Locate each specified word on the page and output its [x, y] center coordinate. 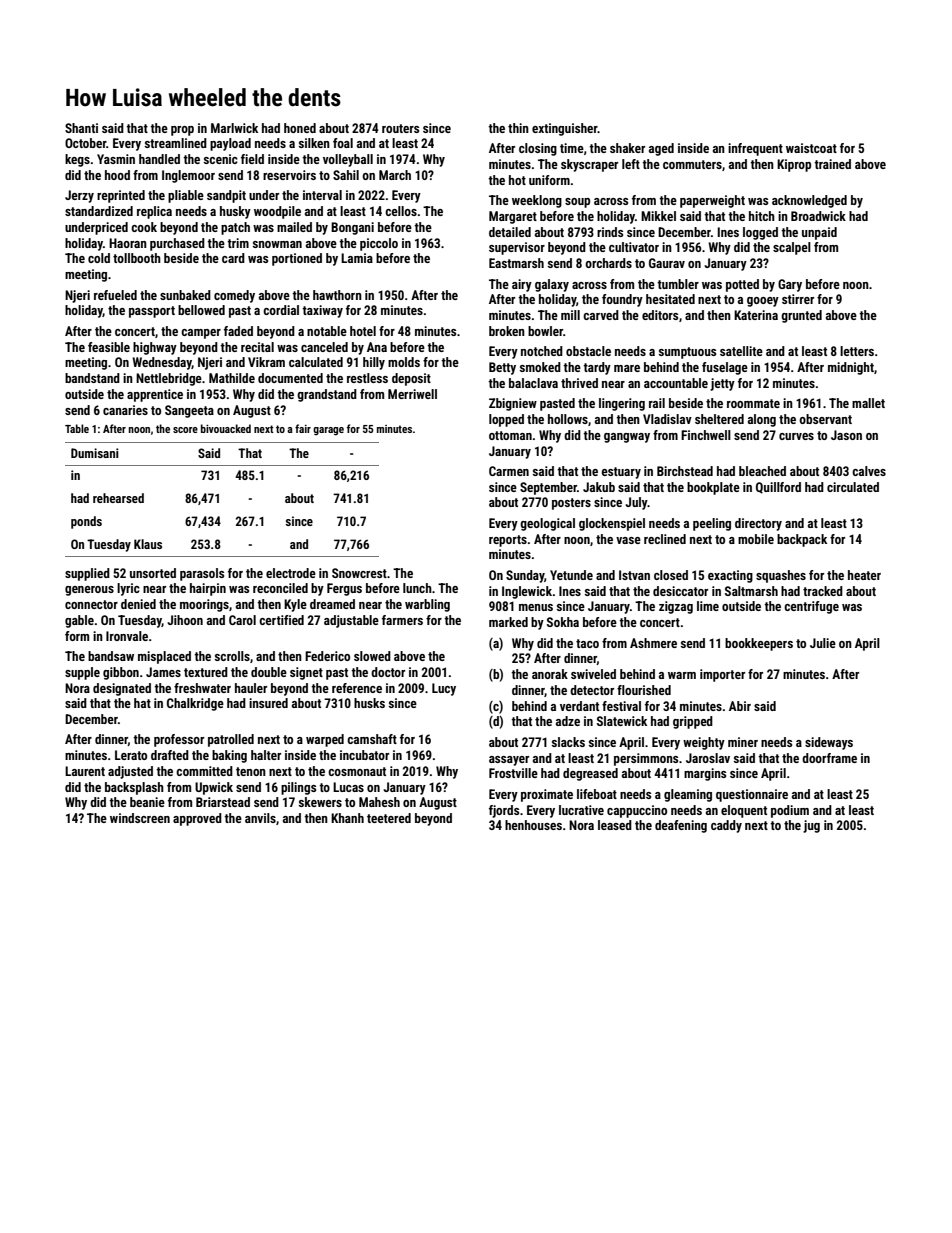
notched [542, 351]
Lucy [444, 689]
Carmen [509, 471]
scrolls [232, 656]
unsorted [153, 573]
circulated [853, 487]
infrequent [755, 149]
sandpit [226, 196]
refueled [115, 295]
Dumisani [95, 453]
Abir [740, 706]
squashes [781, 576]
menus [536, 607]
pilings [298, 788]
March [395, 175]
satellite [741, 351]
